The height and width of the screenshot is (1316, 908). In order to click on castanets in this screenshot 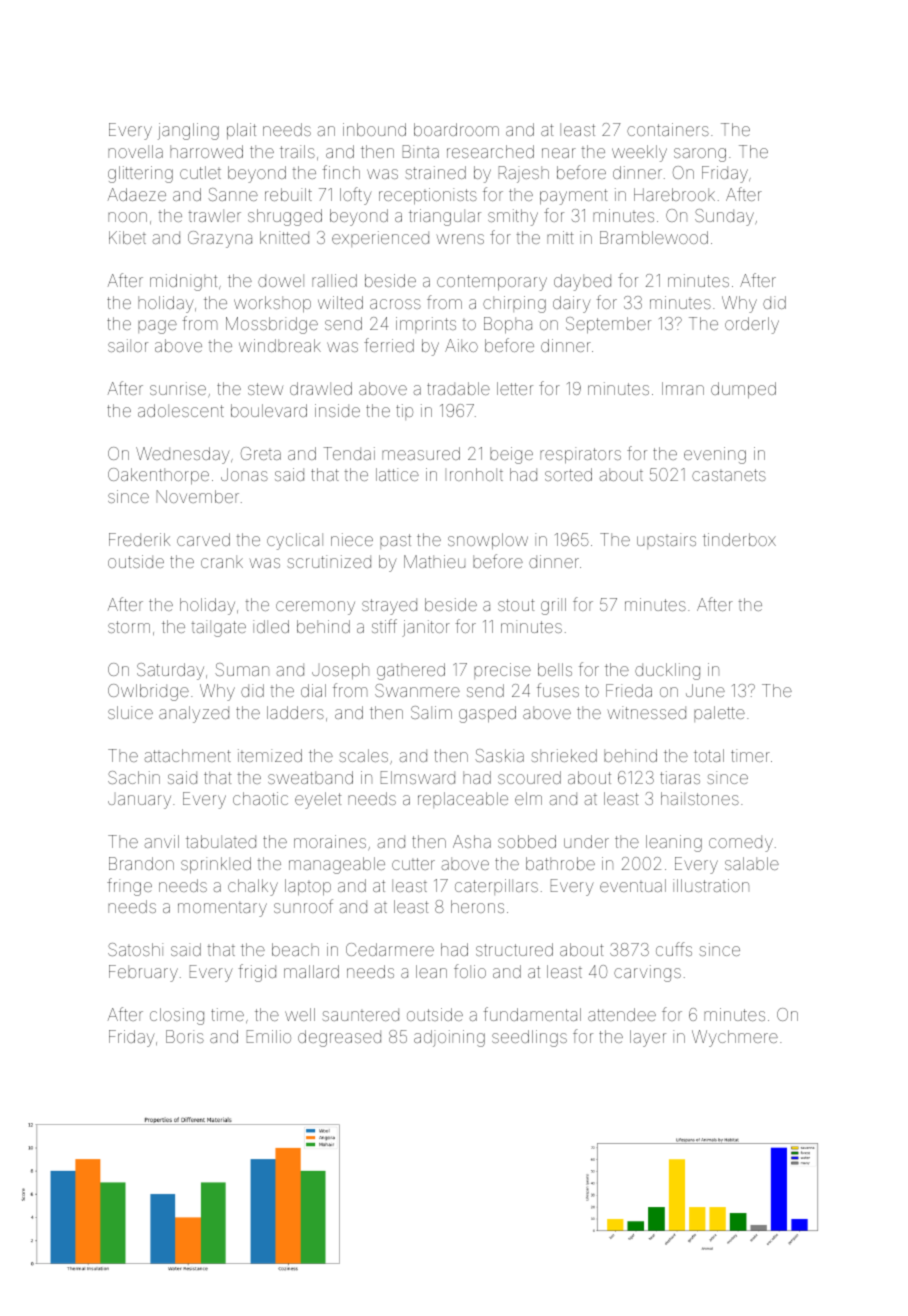, I will do `click(729, 475)`.
